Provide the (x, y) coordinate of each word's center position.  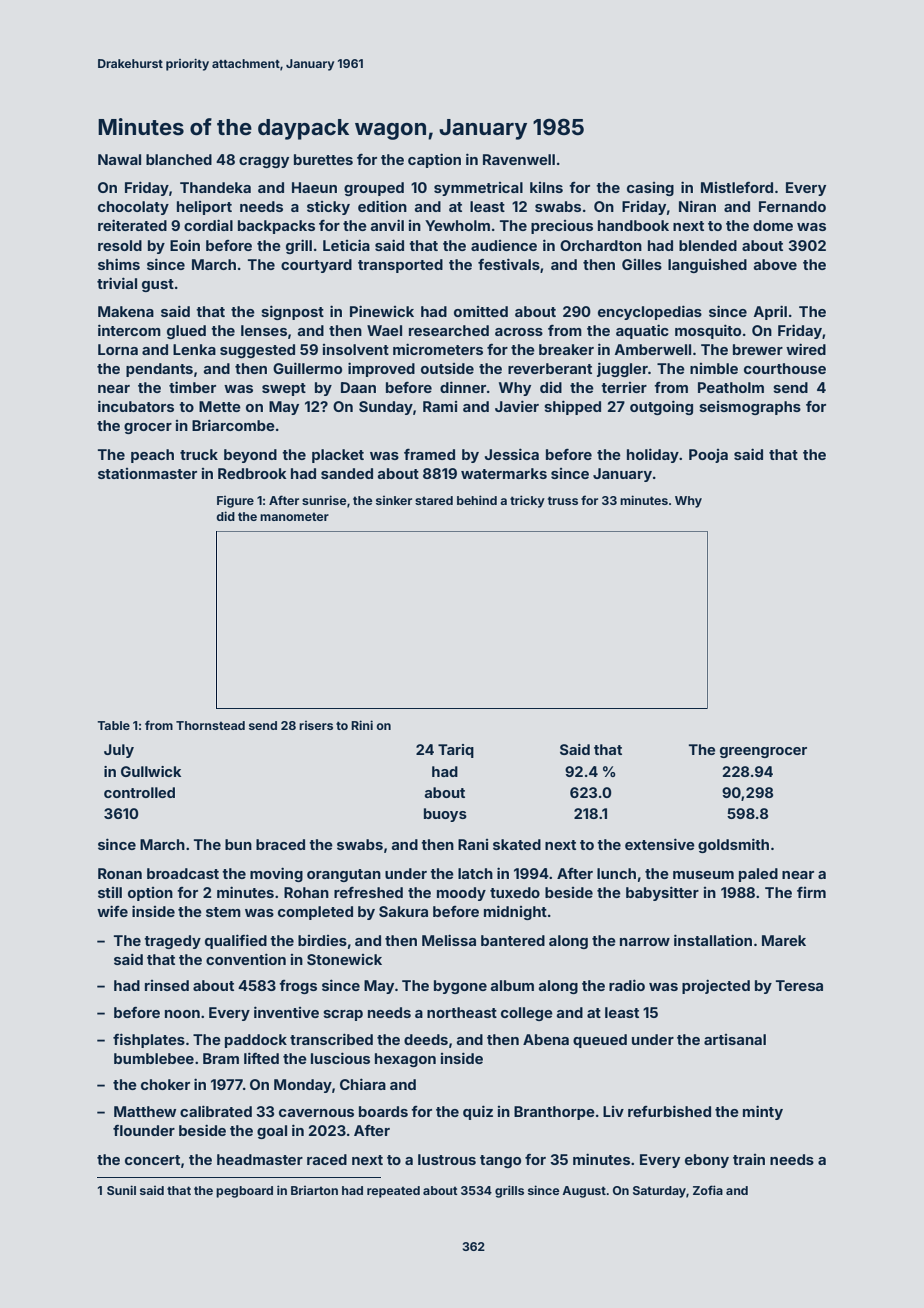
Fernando (792, 206)
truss (563, 500)
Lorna (118, 349)
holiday (653, 455)
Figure (235, 502)
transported (400, 266)
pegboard (244, 1192)
